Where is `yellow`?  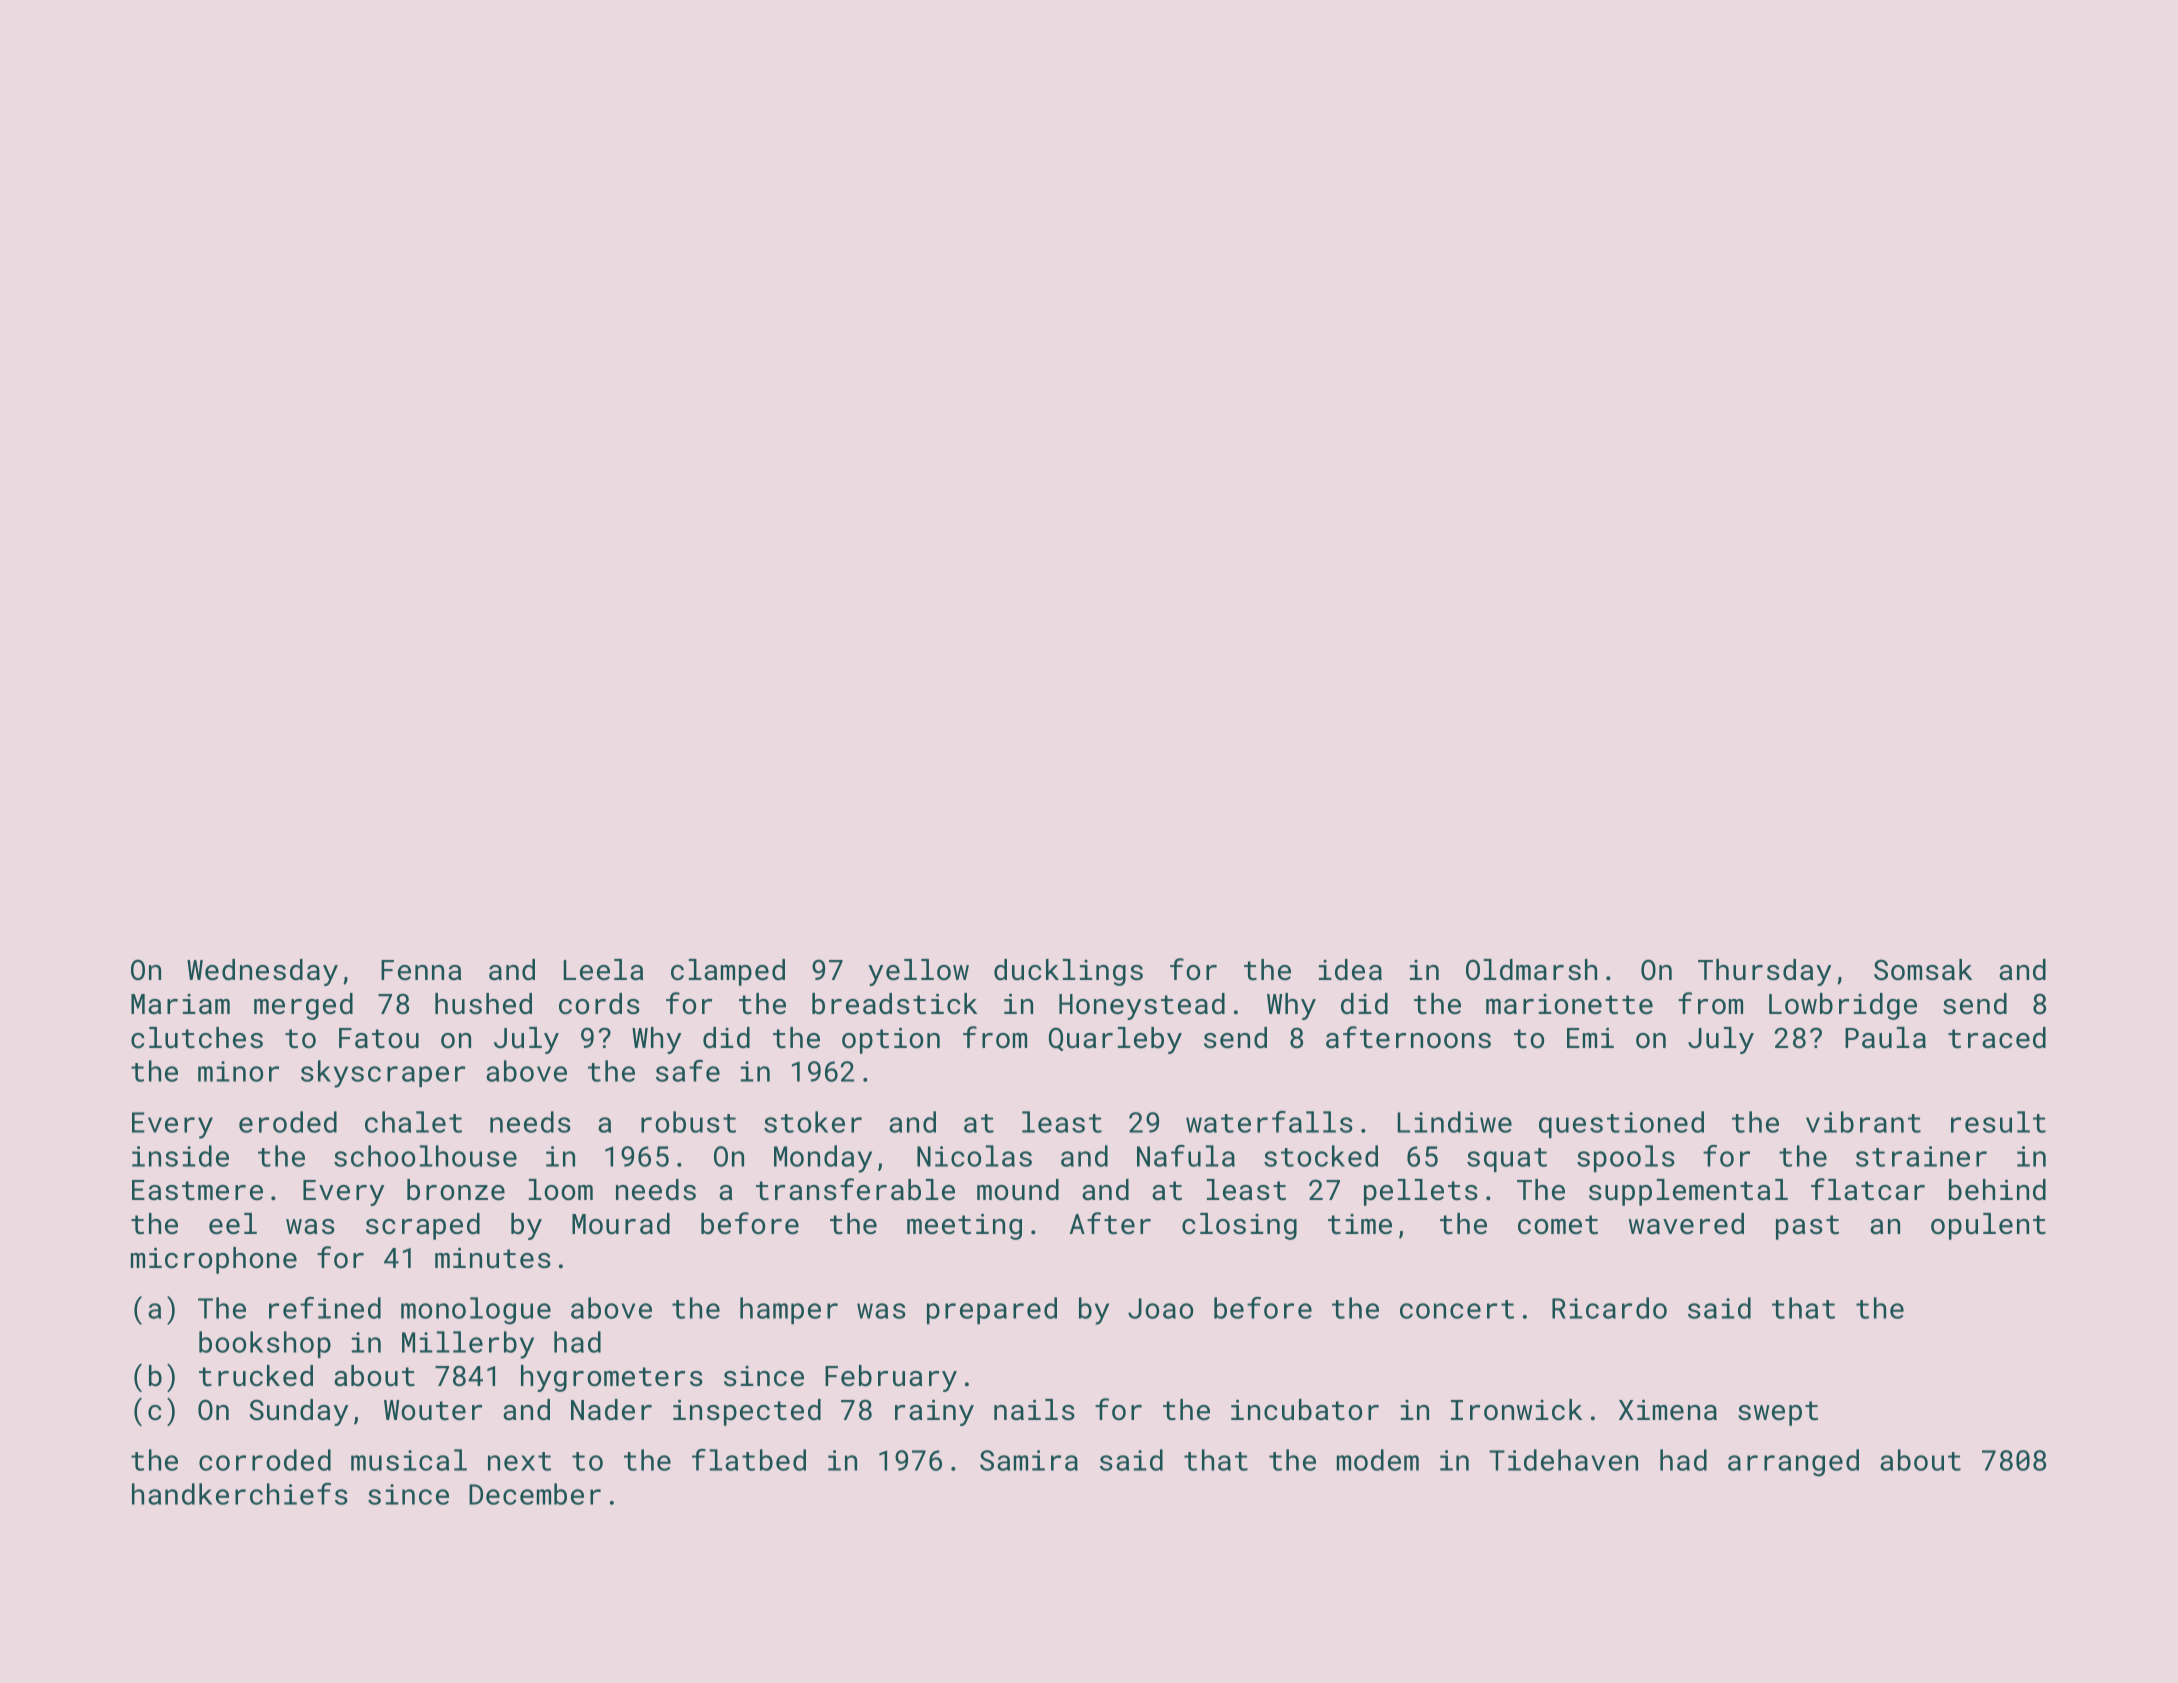
yellow is located at coordinates (918, 972).
